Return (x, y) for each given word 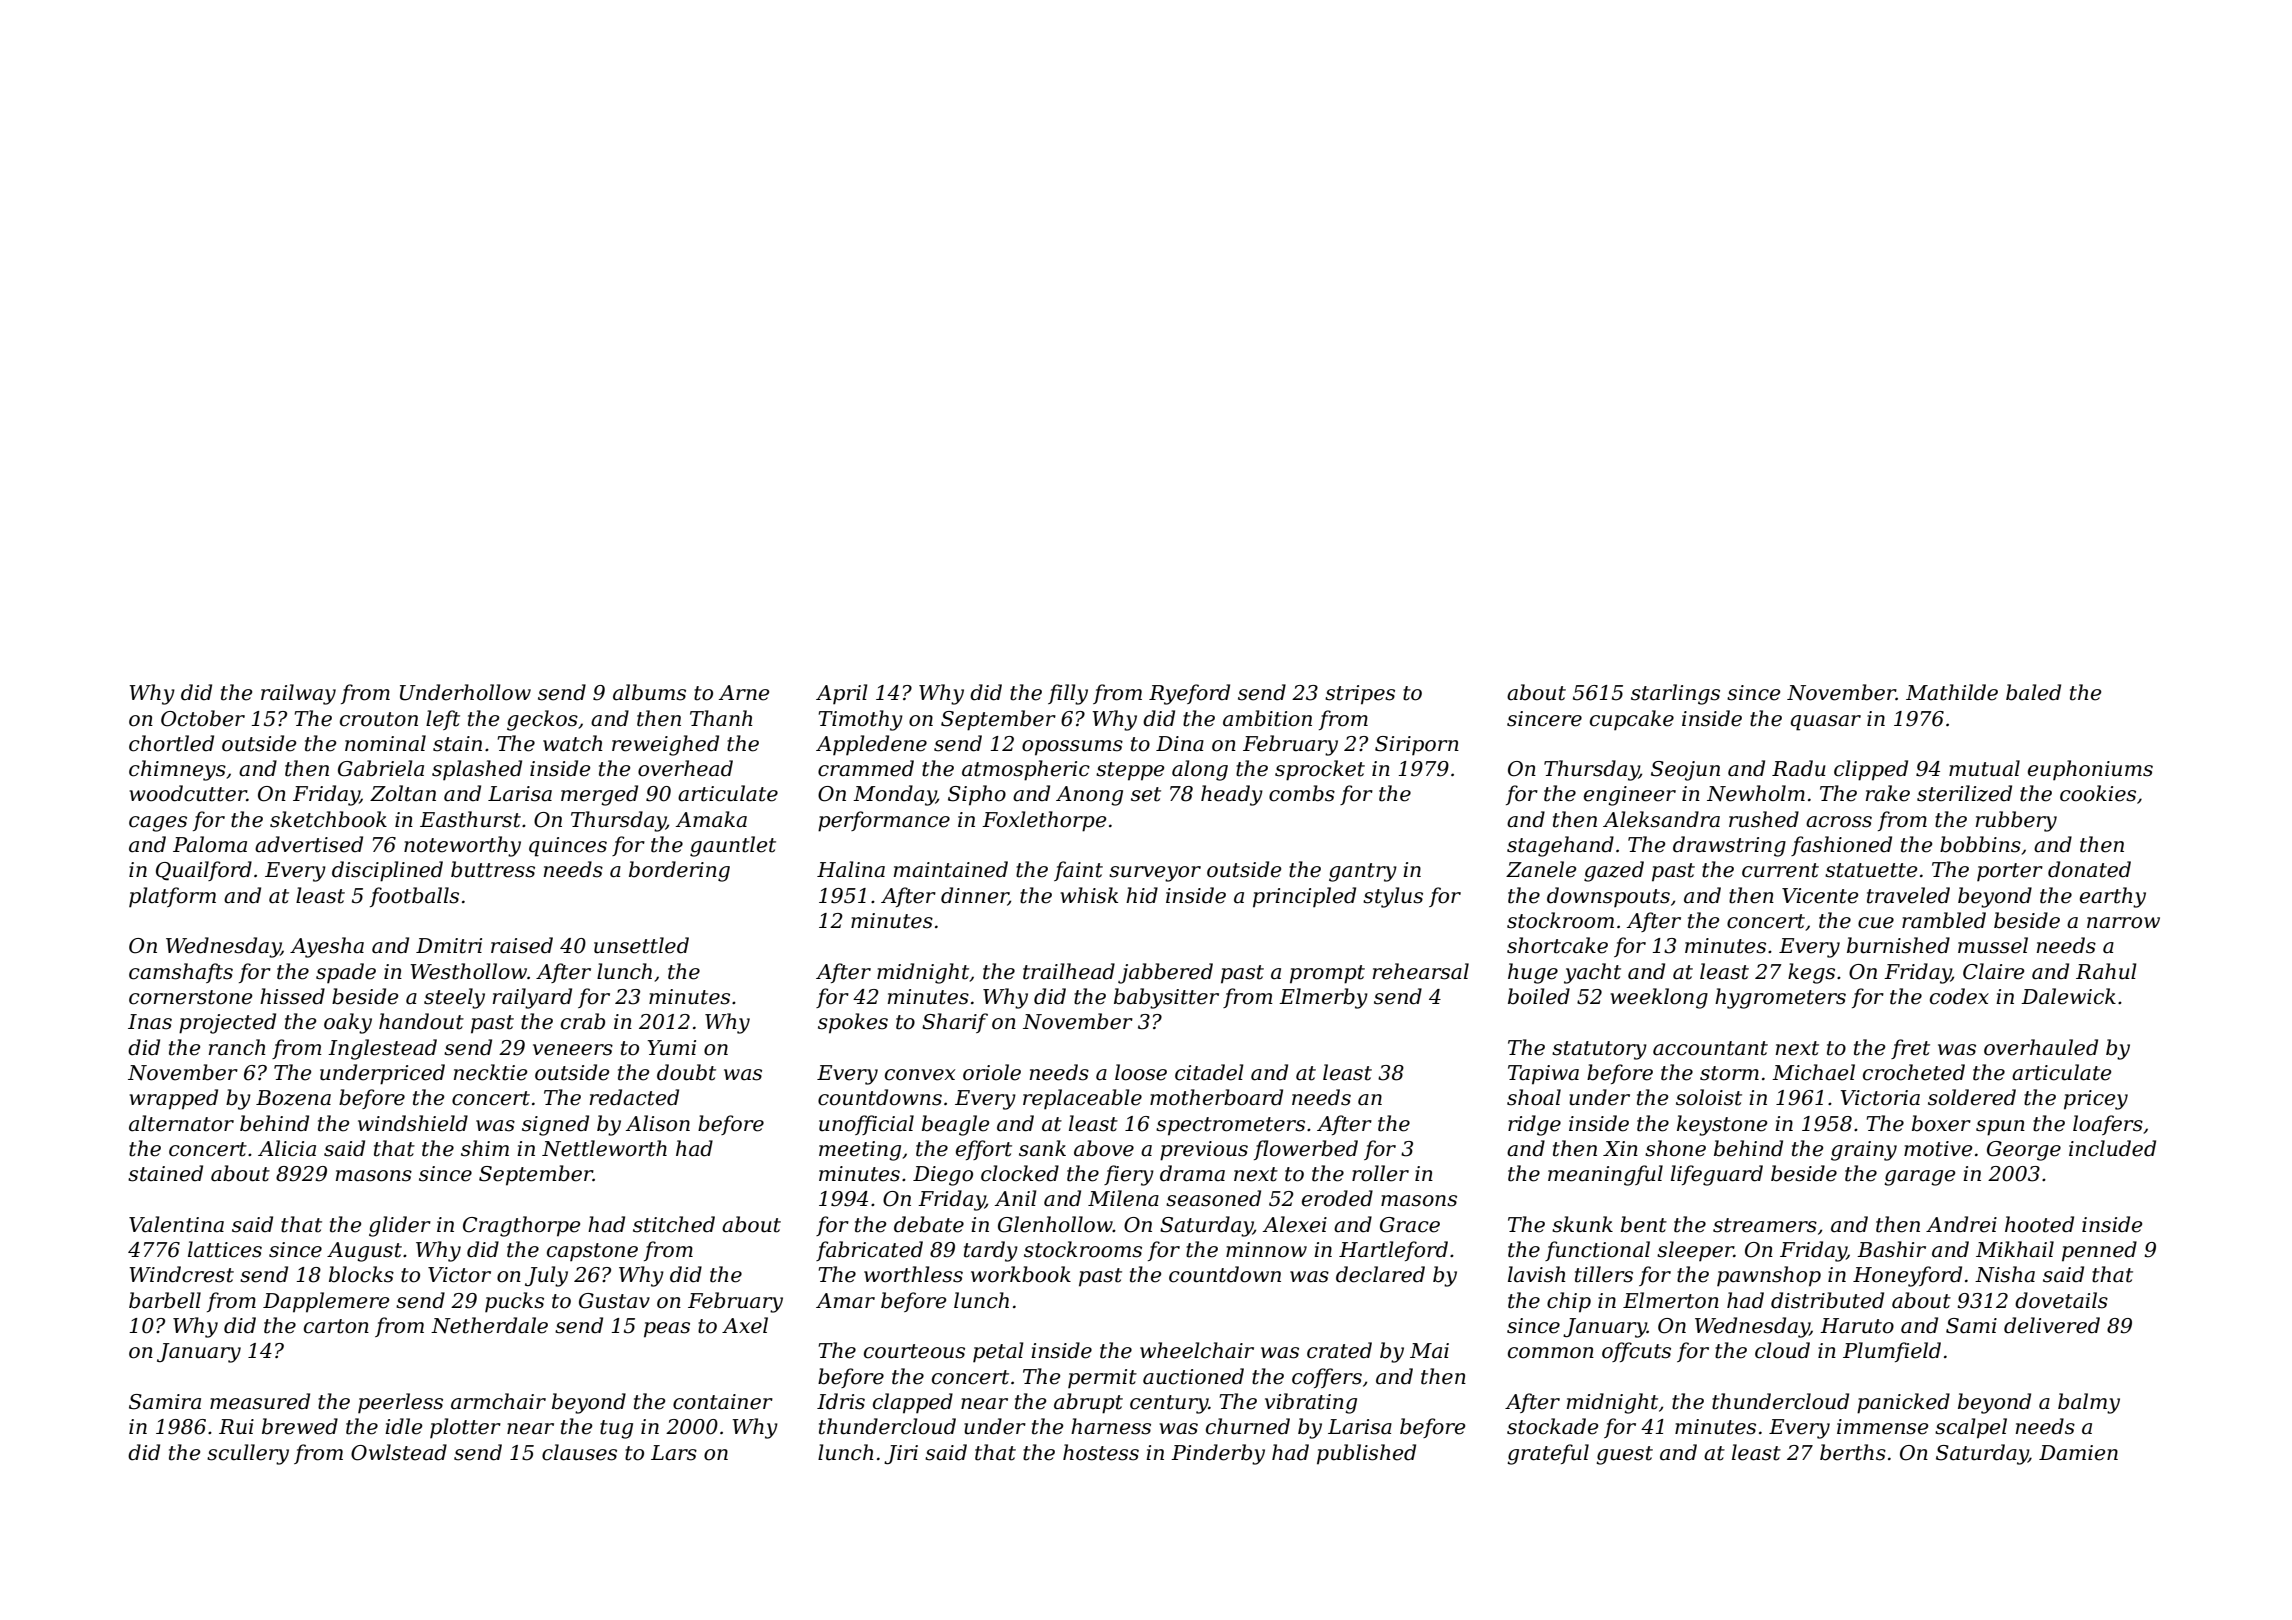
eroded (1337, 1198)
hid (1142, 895)
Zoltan (403, 793)
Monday (894, 795)
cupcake (1632, 720)
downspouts (1608, 897)
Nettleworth (604, 1148)
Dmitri (449, 946)
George (2024, 1151)
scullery (248, 1454)
